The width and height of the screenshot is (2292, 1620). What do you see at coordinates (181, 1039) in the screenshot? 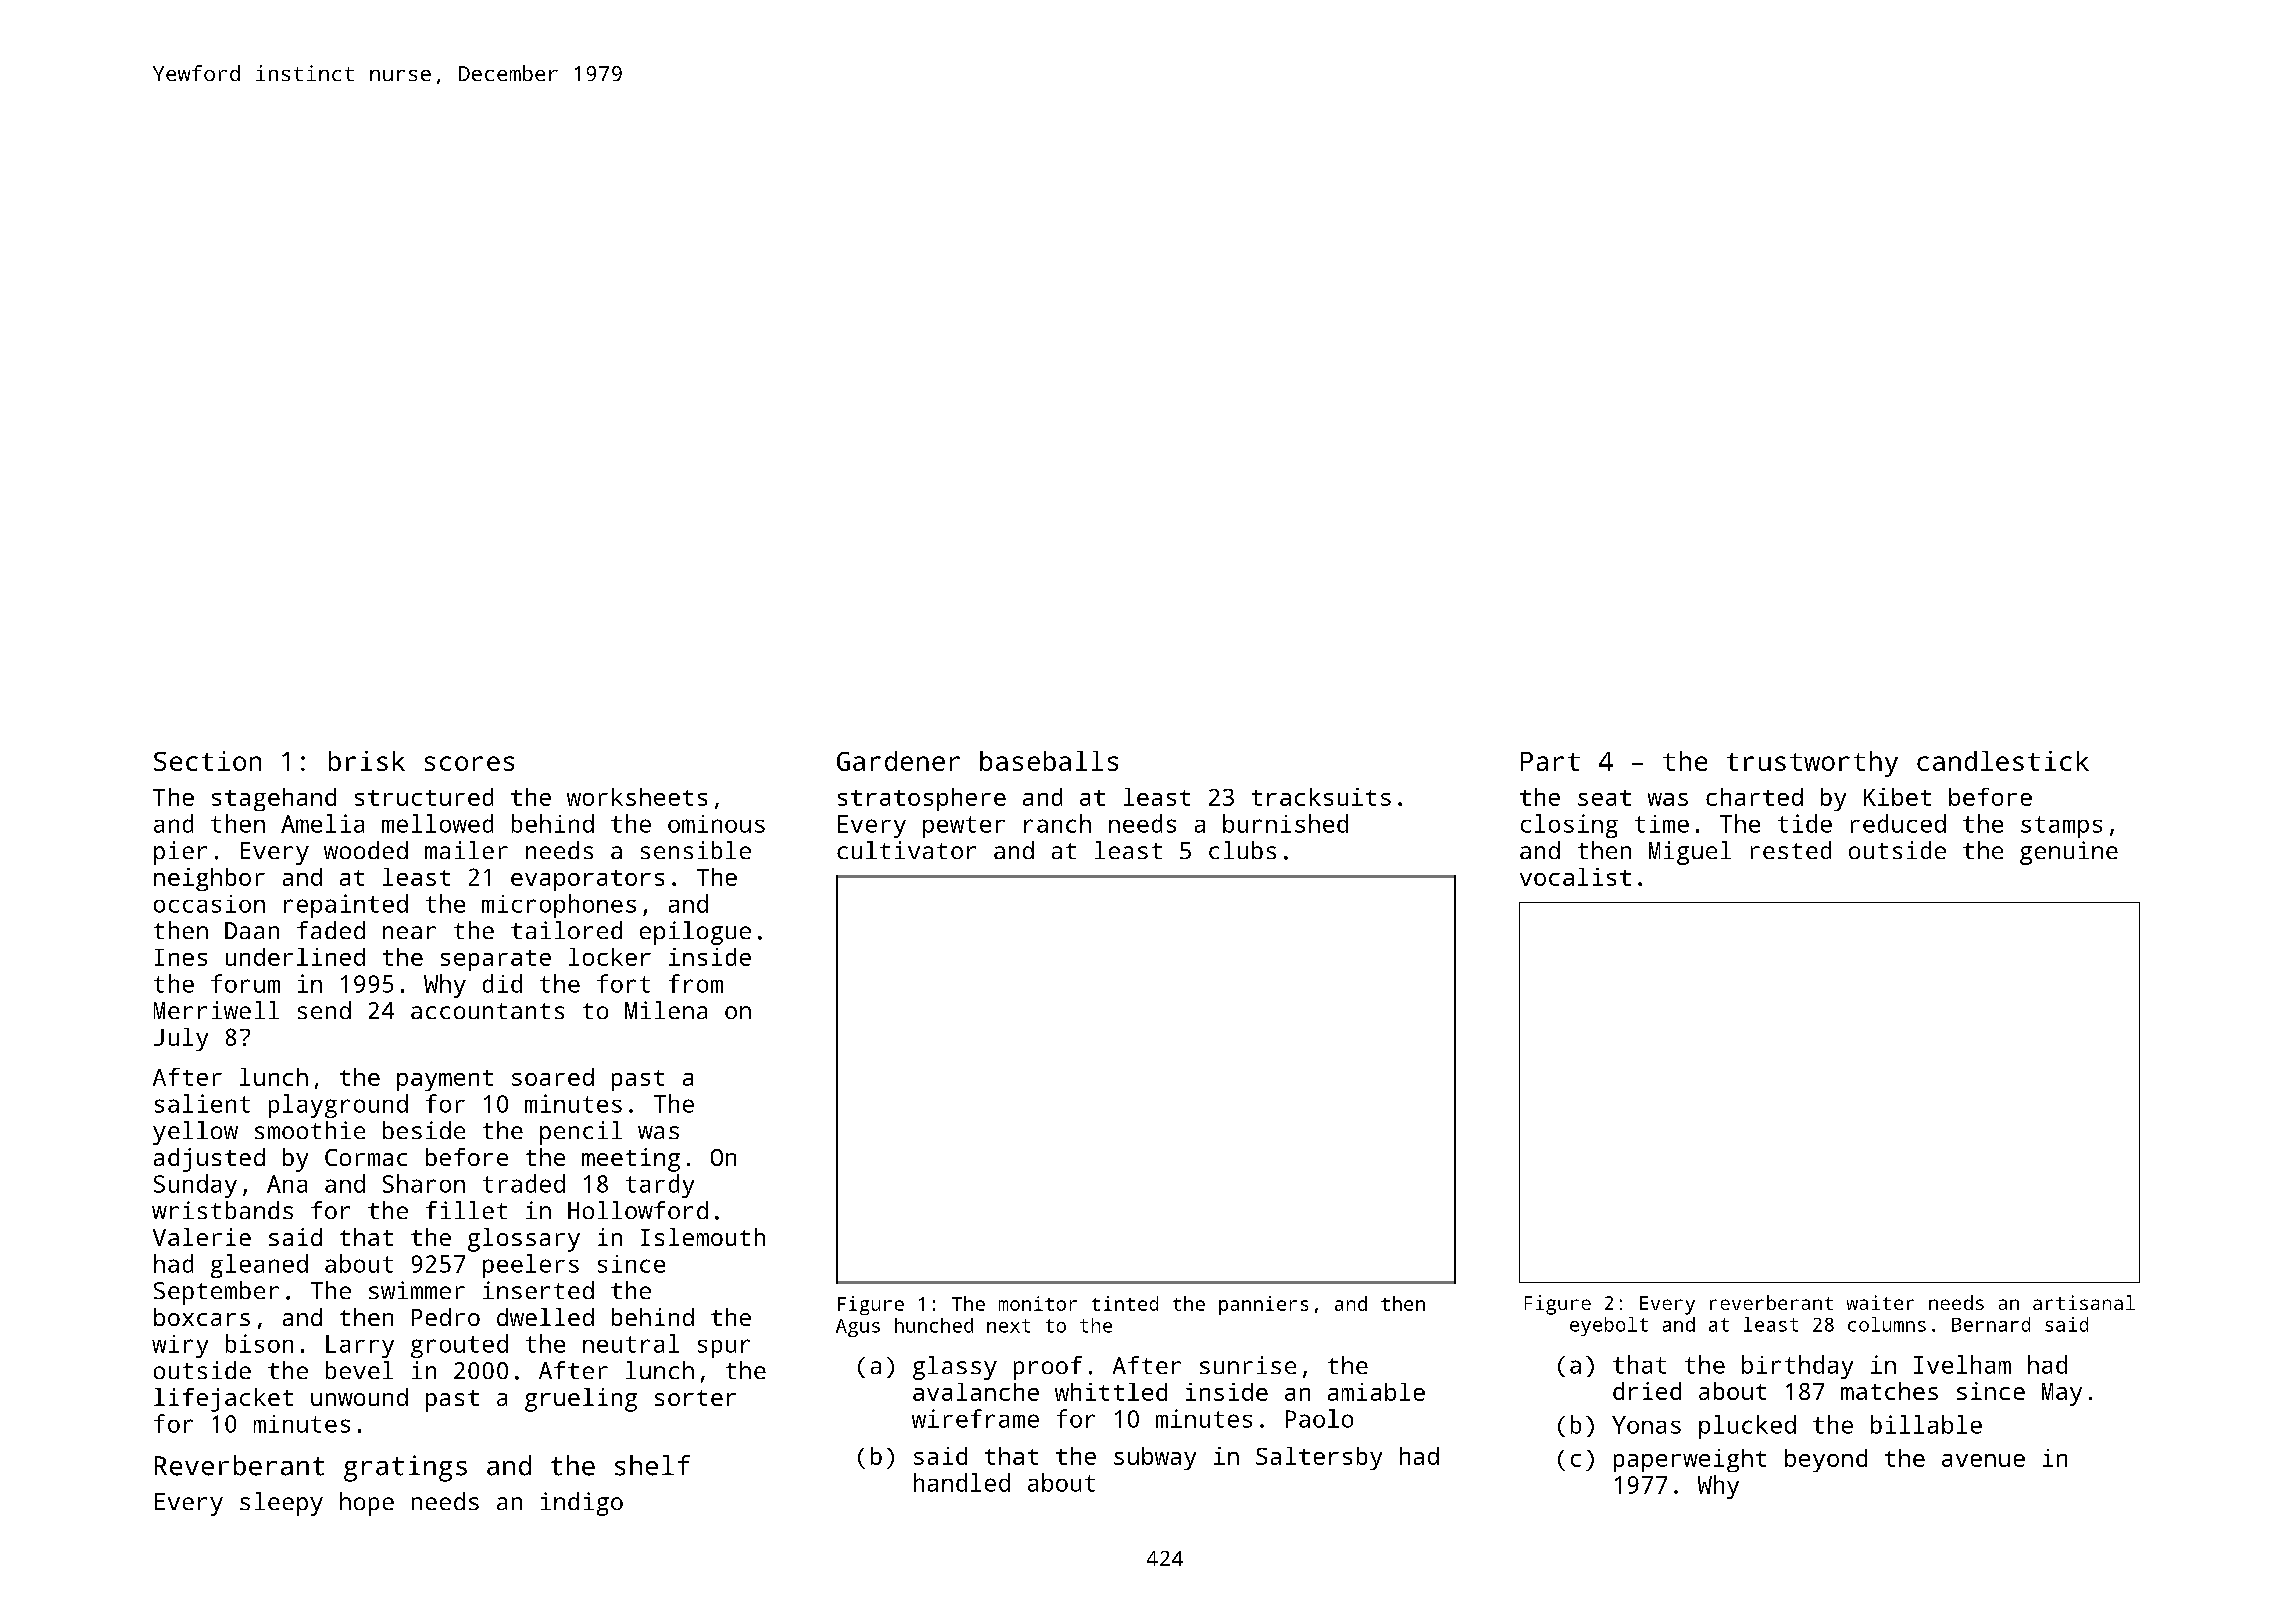
I see `July` at bounding box center [181, 1039].
